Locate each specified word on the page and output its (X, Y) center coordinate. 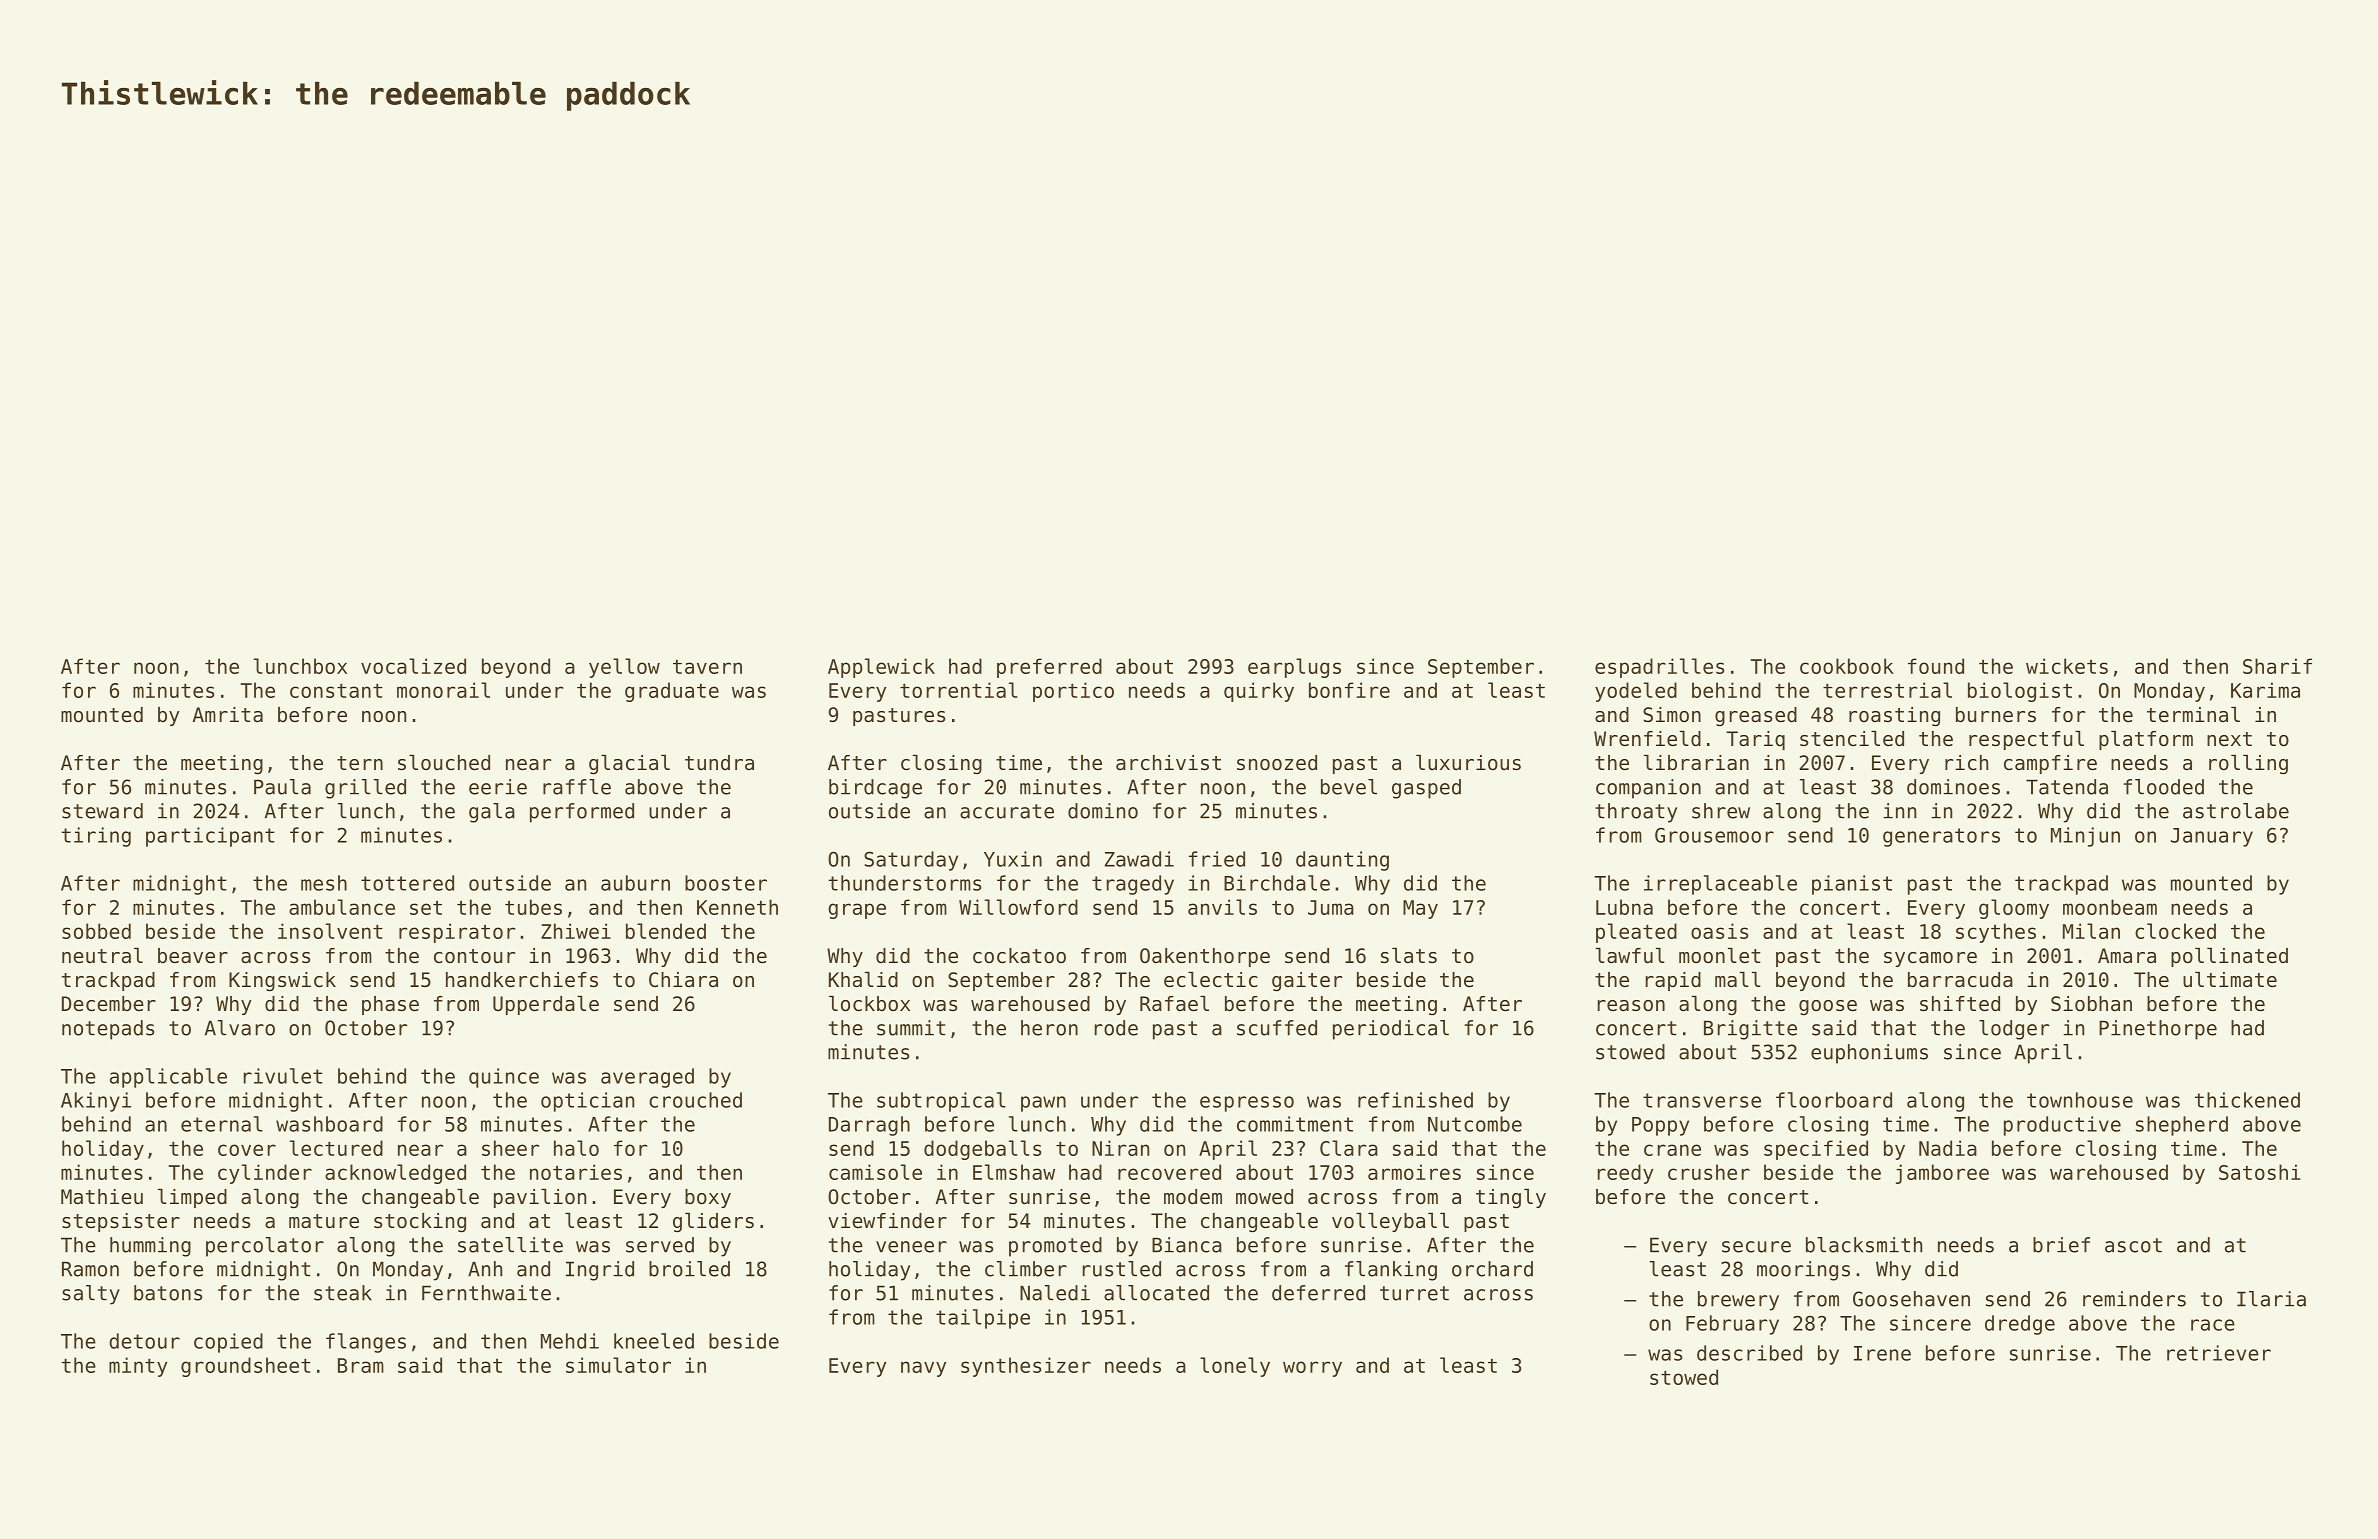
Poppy (1660, 1126)
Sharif (2277, 666)
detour (144, 1341)
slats (1409, 955)
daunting (1342, 861)
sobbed (96, 931)
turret (1414, 1293)
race (2213, 1325)
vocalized (413, 666)
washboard (329, 1124)
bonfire (1349, 690)
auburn (635, 883)
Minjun (2085, 837)
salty (91, 1295)
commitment (1295, 1124)
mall (1738, 979)
